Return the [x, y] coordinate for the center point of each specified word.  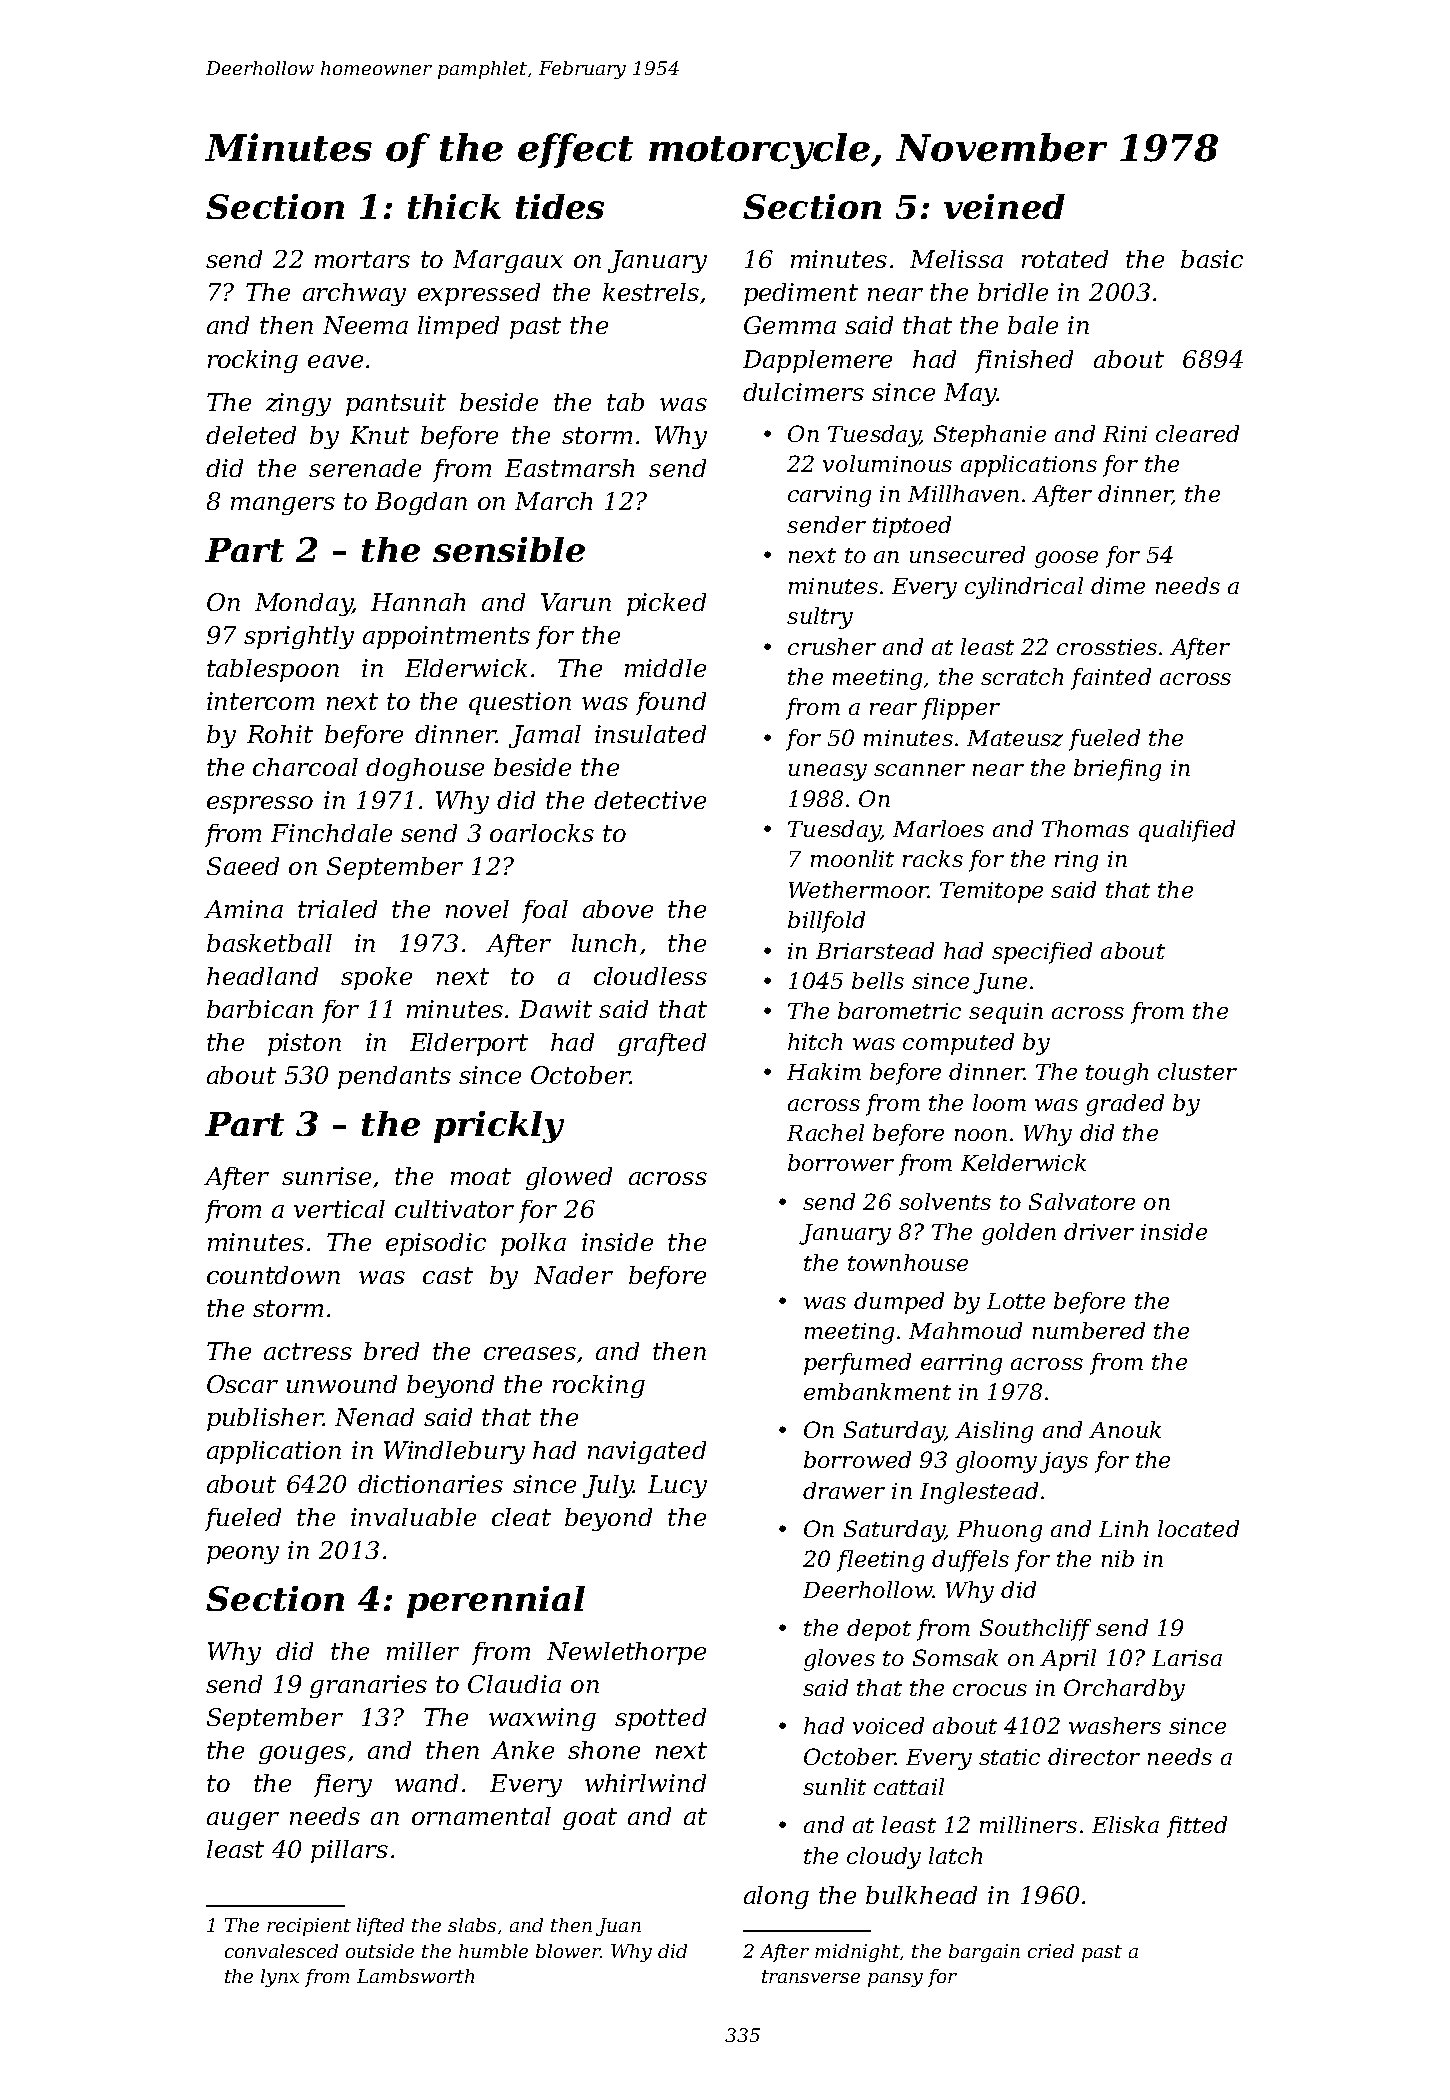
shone [604, 1750]
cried [1051, 1951]
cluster [1197, 1071]
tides [560, 206]
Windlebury [454, 1452]
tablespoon [273, 670]
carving [829, 496]
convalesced [281, 1951]
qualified [1187, 831]
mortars [362, 259]
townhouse [908, 1262]
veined [1004, 206]
